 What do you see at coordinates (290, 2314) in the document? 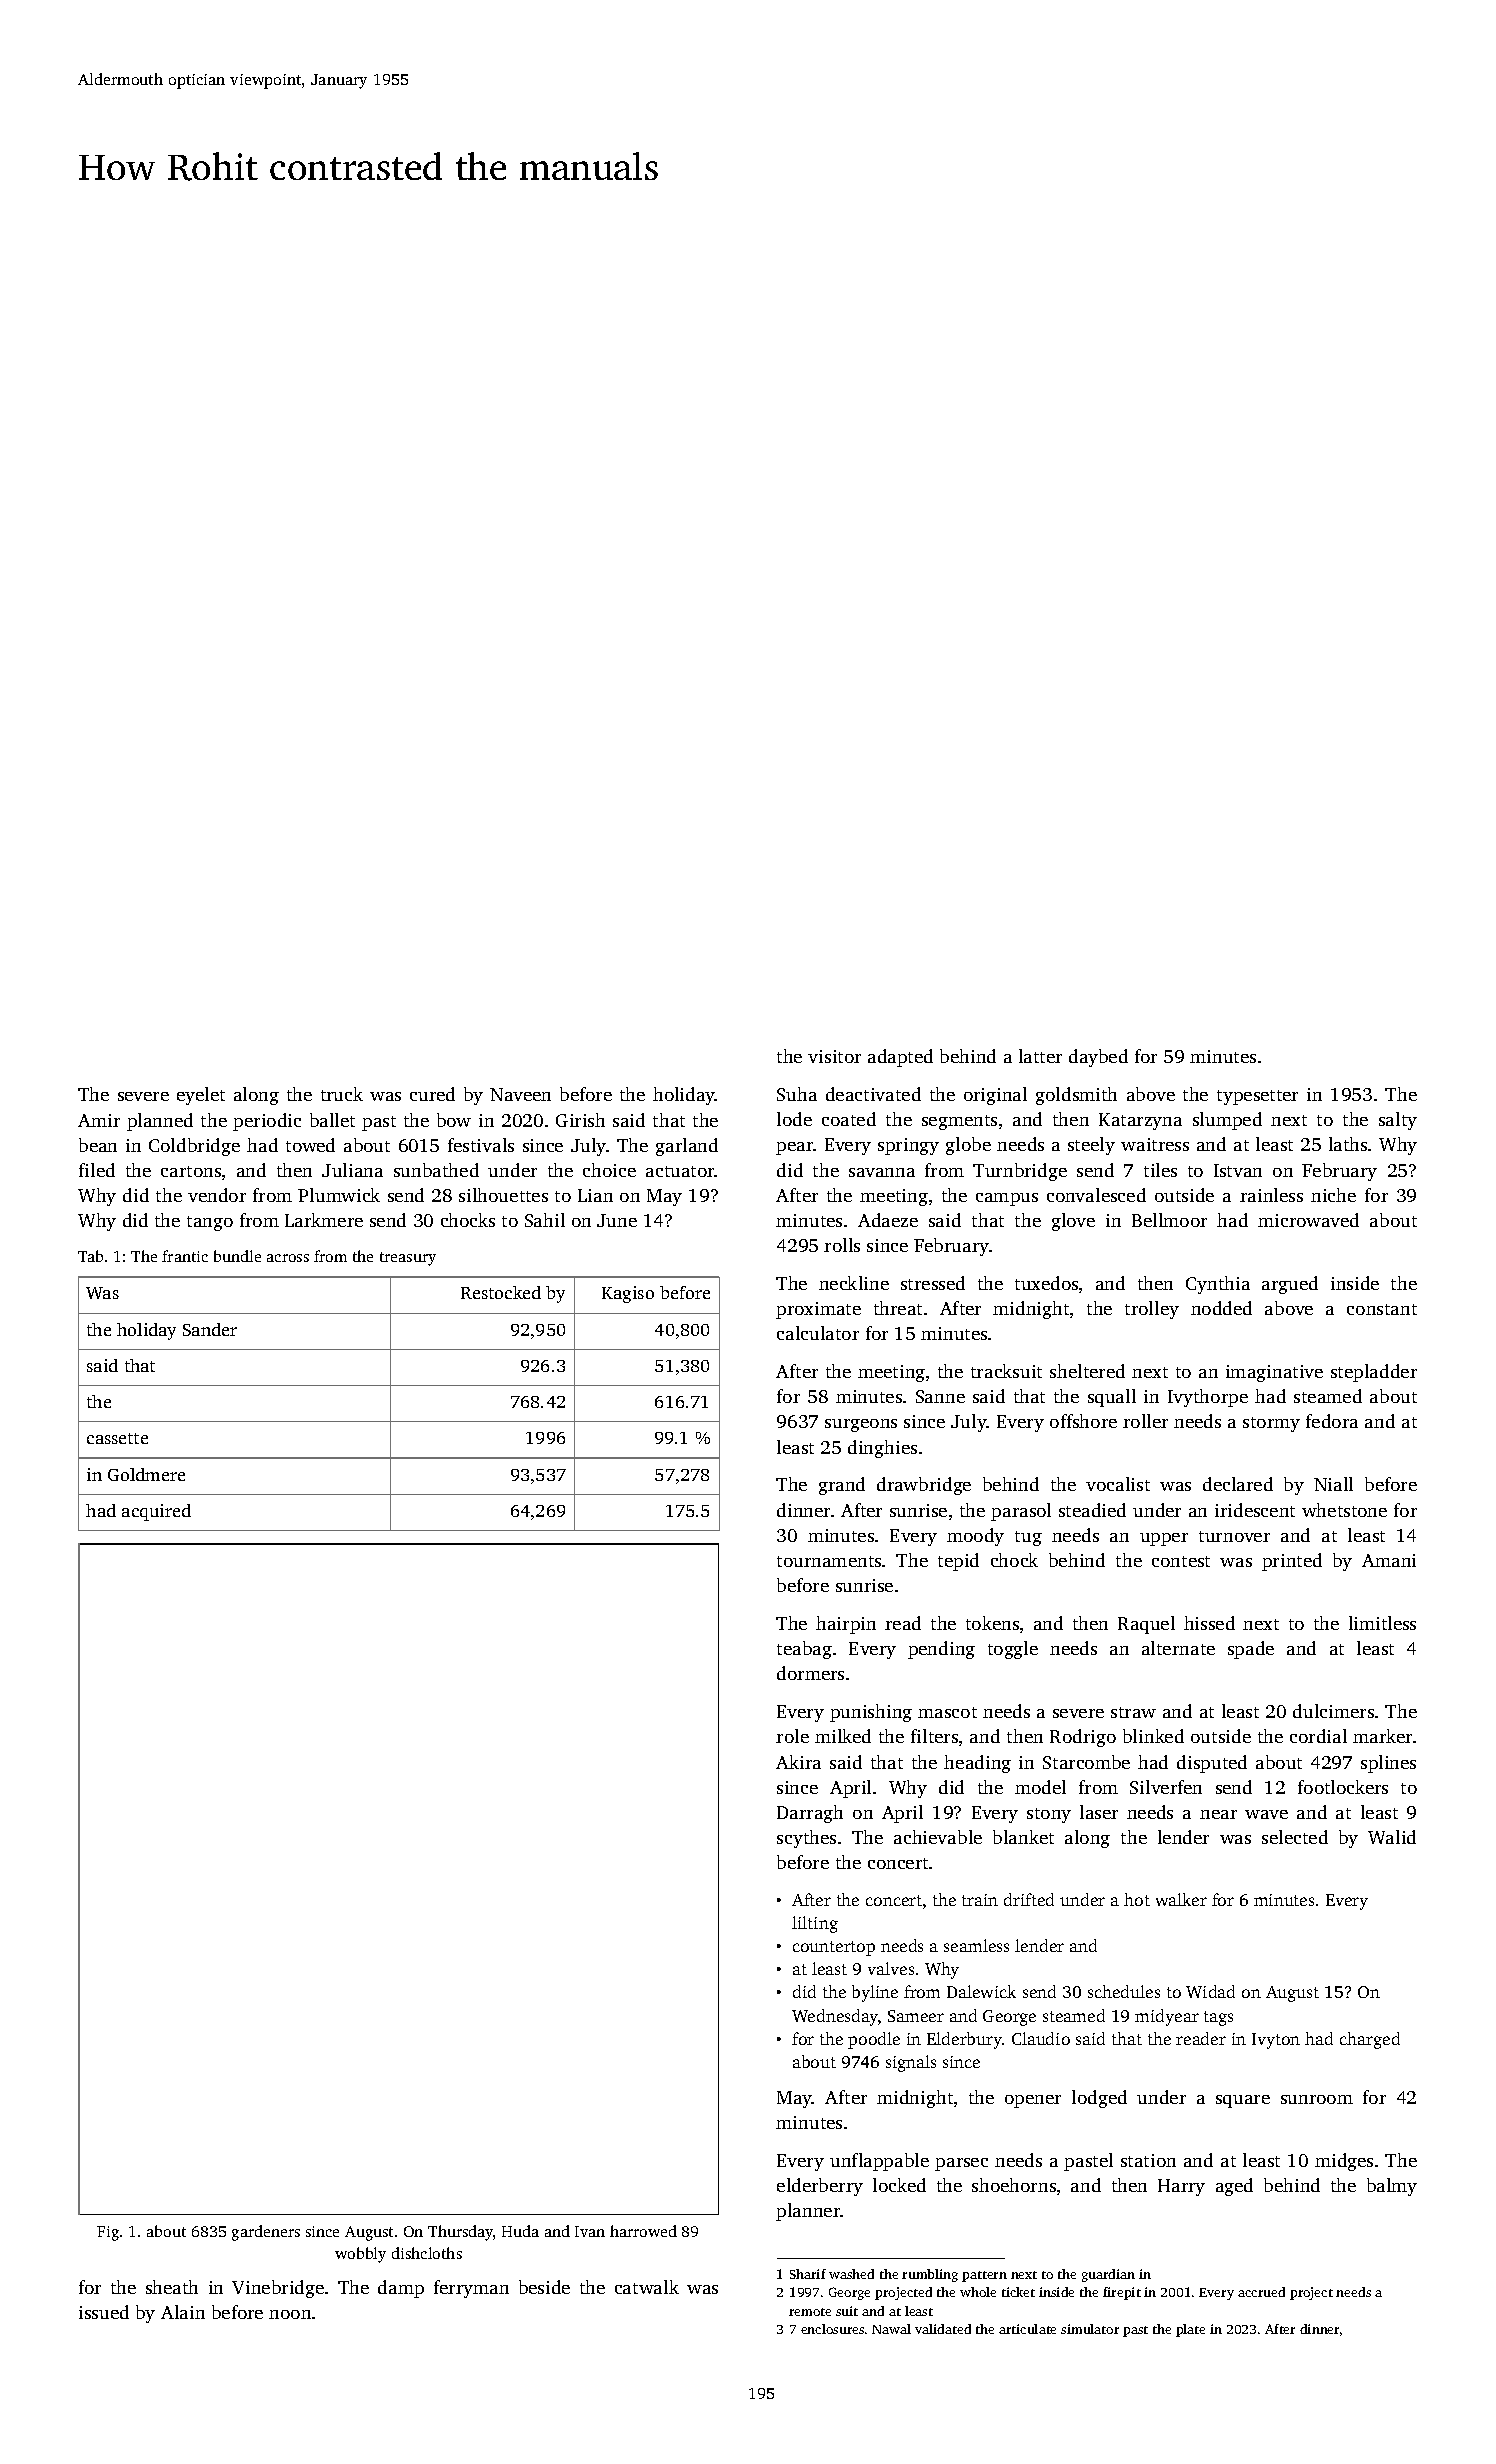
I see `noon` at bounding box center [290, 2314].
